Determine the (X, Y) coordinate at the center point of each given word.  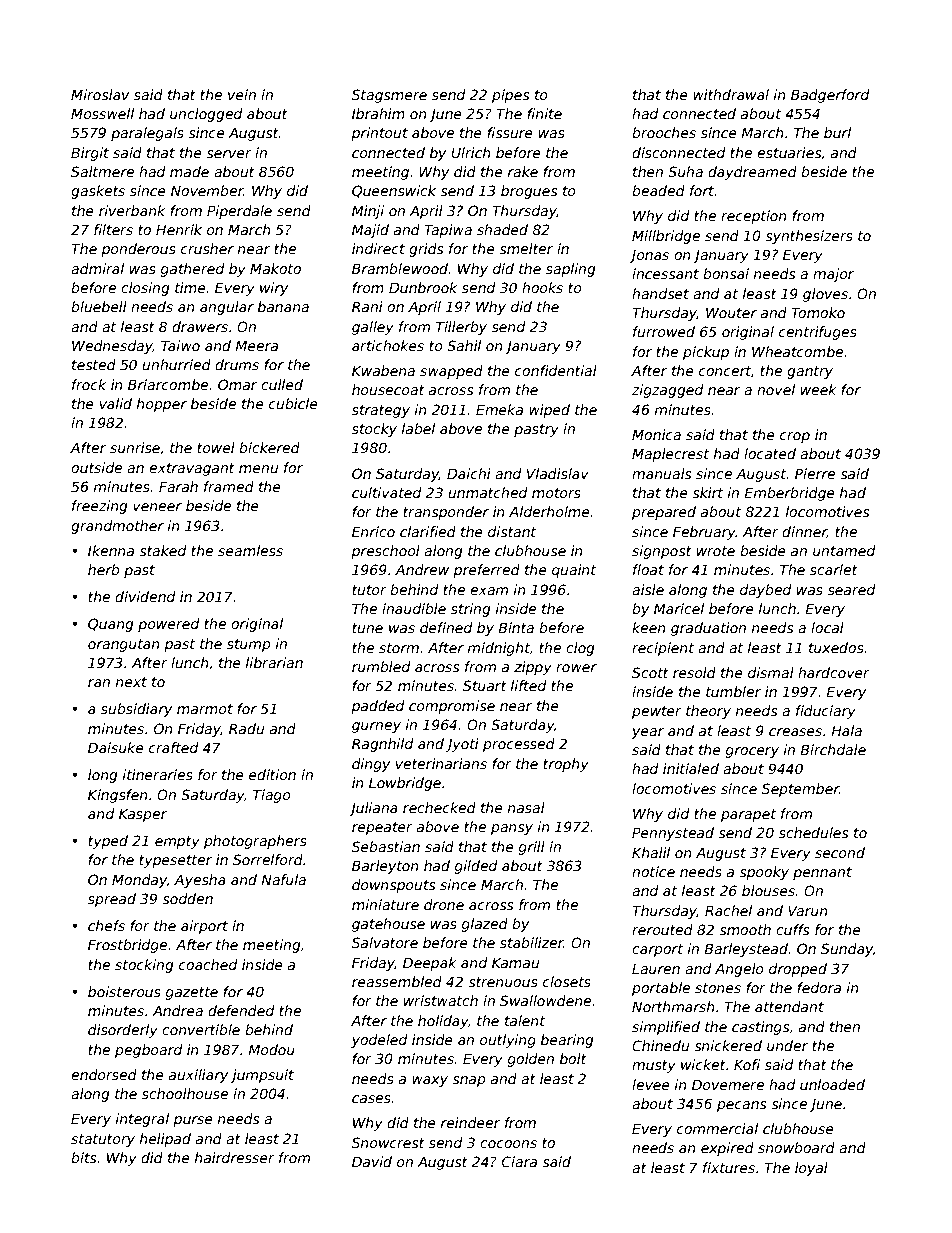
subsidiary (136, 710)
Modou (271, 1049)
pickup (706, 353)
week (819, 389)
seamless (250, 550)
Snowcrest (388, 1142)
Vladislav (558, 473)
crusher (207, 248)
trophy (566, 765)
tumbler (733, 691)
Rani (367, 306)
